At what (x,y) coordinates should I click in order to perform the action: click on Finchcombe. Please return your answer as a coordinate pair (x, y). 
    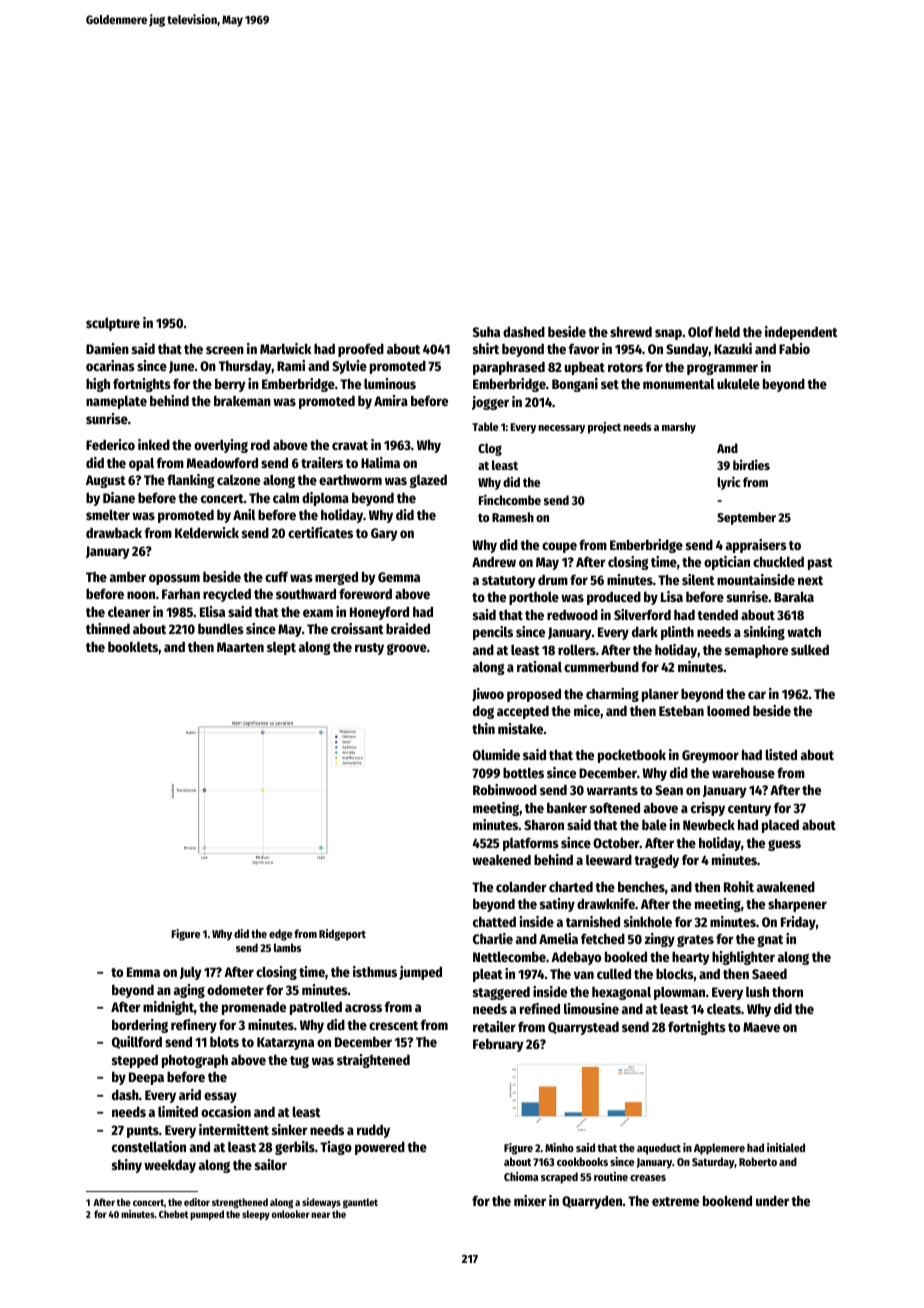
    Looking at the image, I should click on (510, 499).
